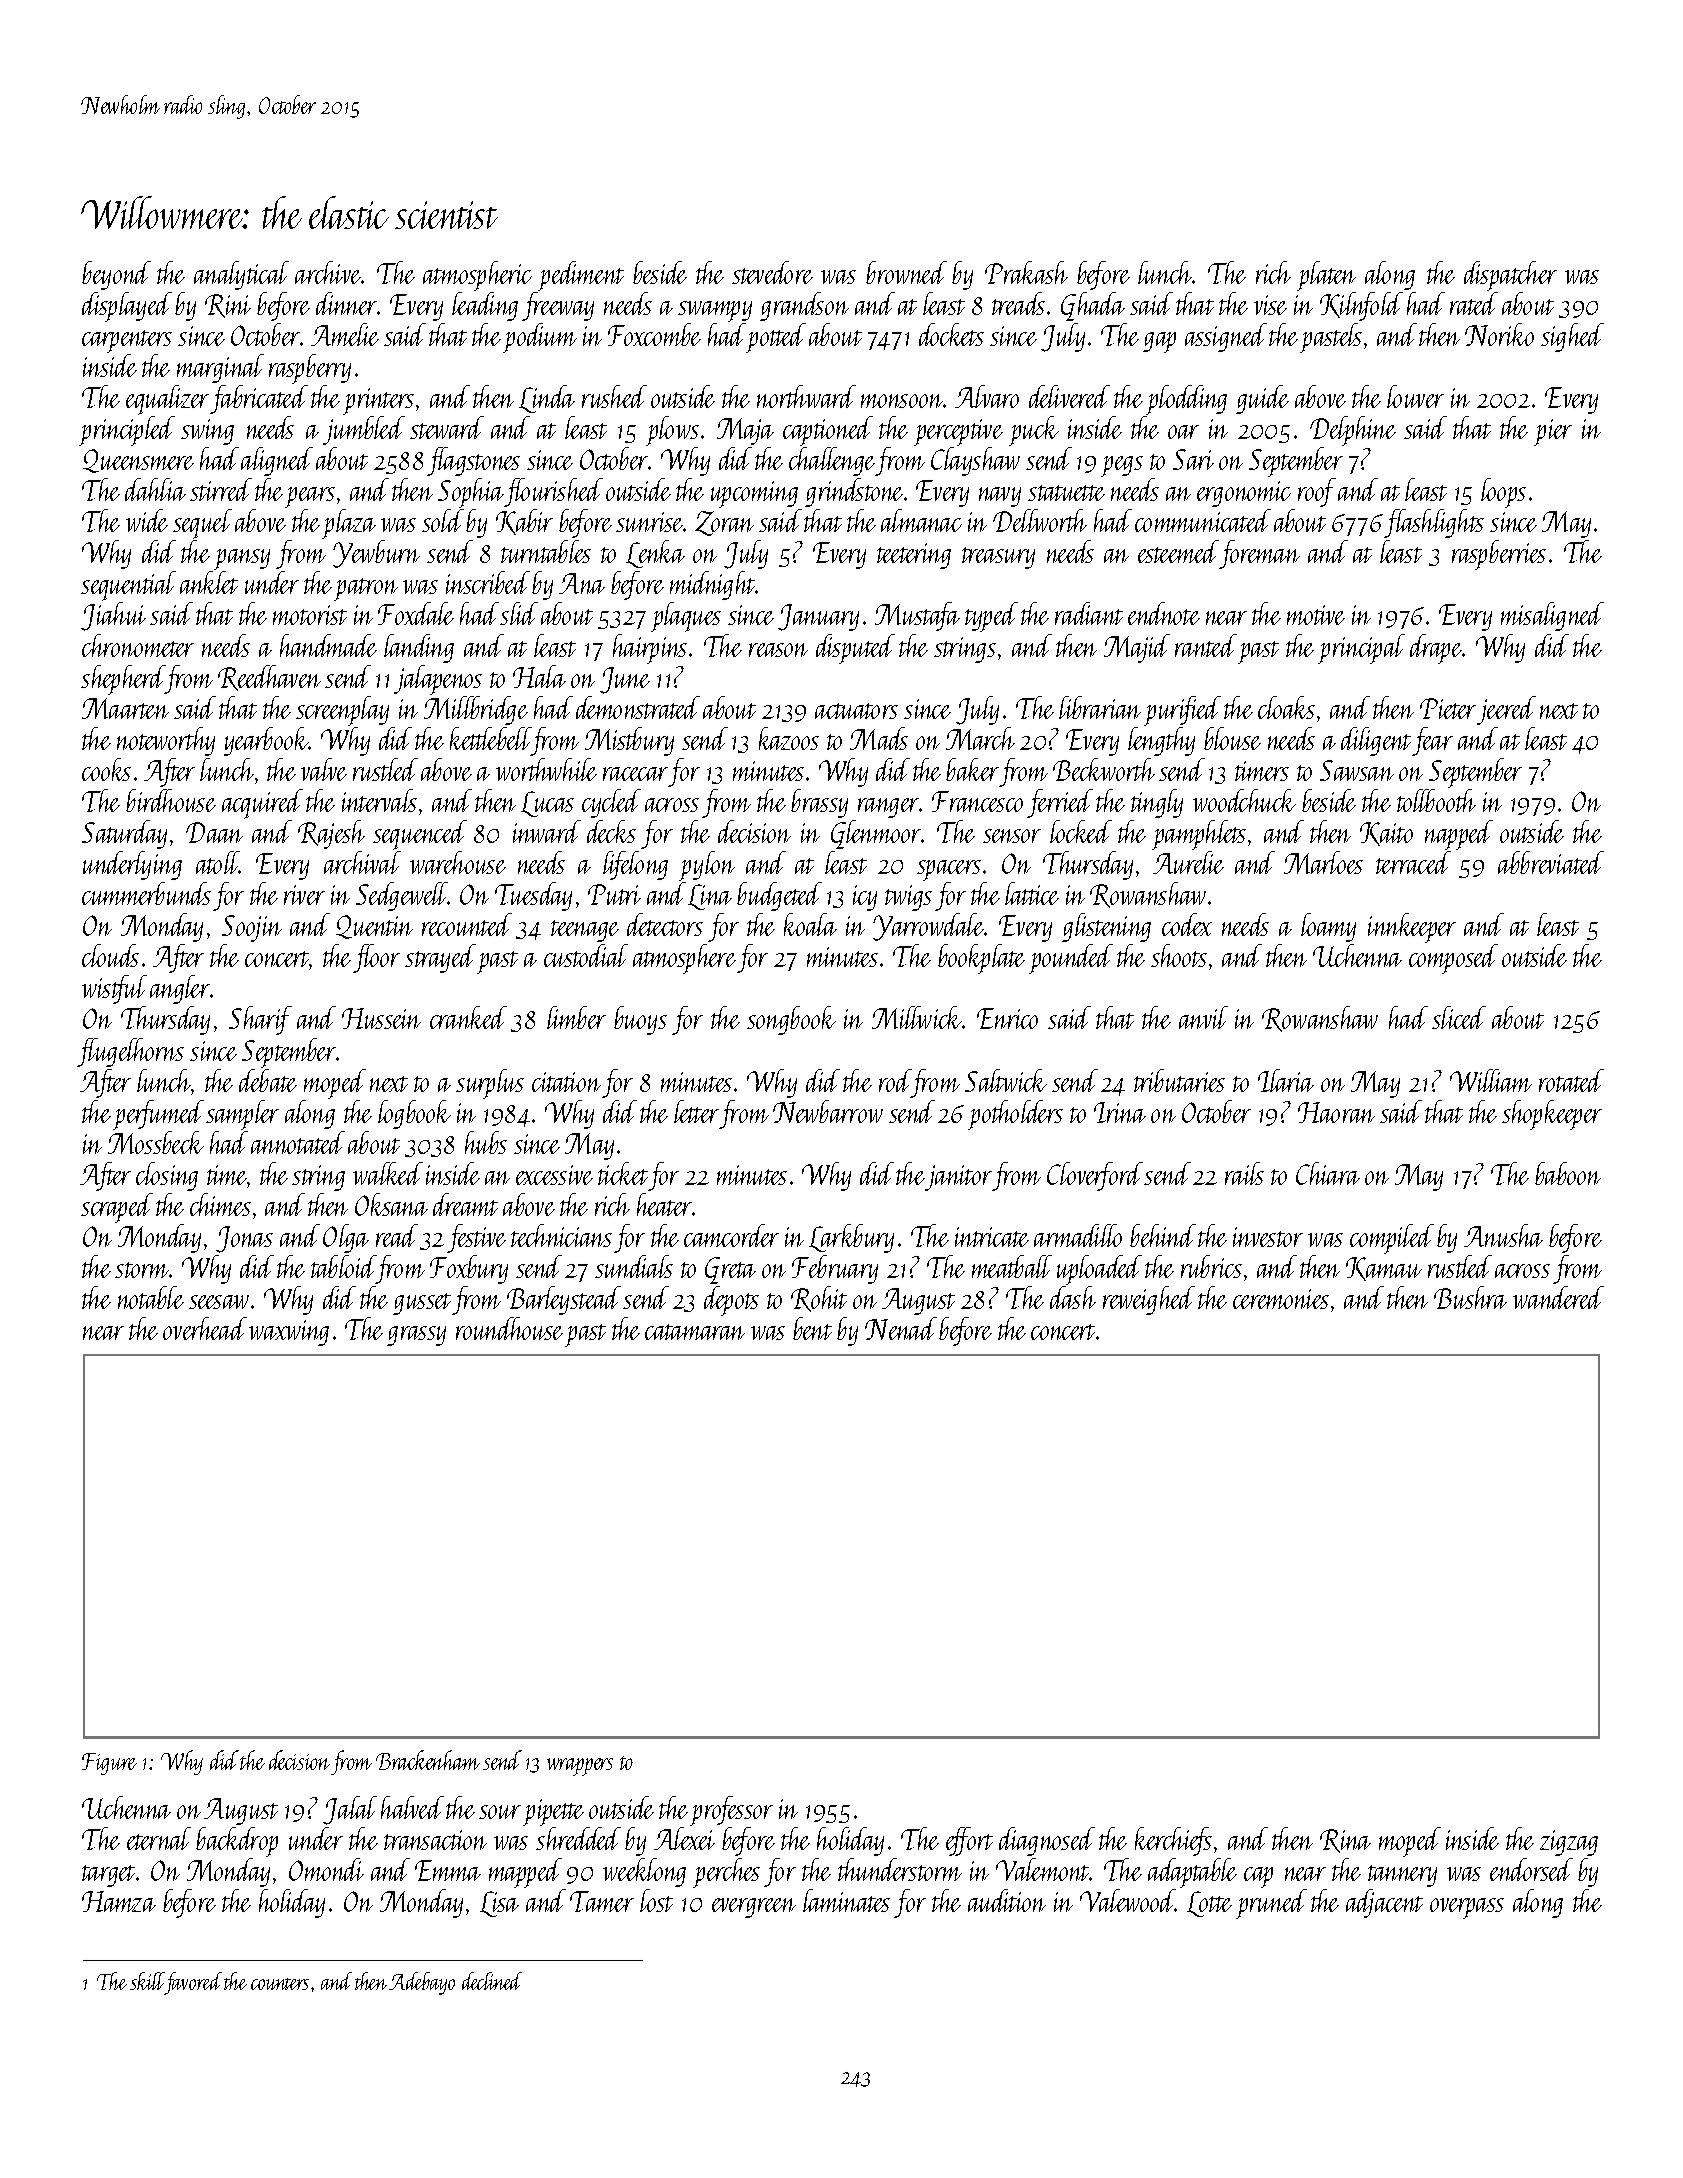 The image size is (1683, 2178). I want to click on analytical, so click(241, 275).
